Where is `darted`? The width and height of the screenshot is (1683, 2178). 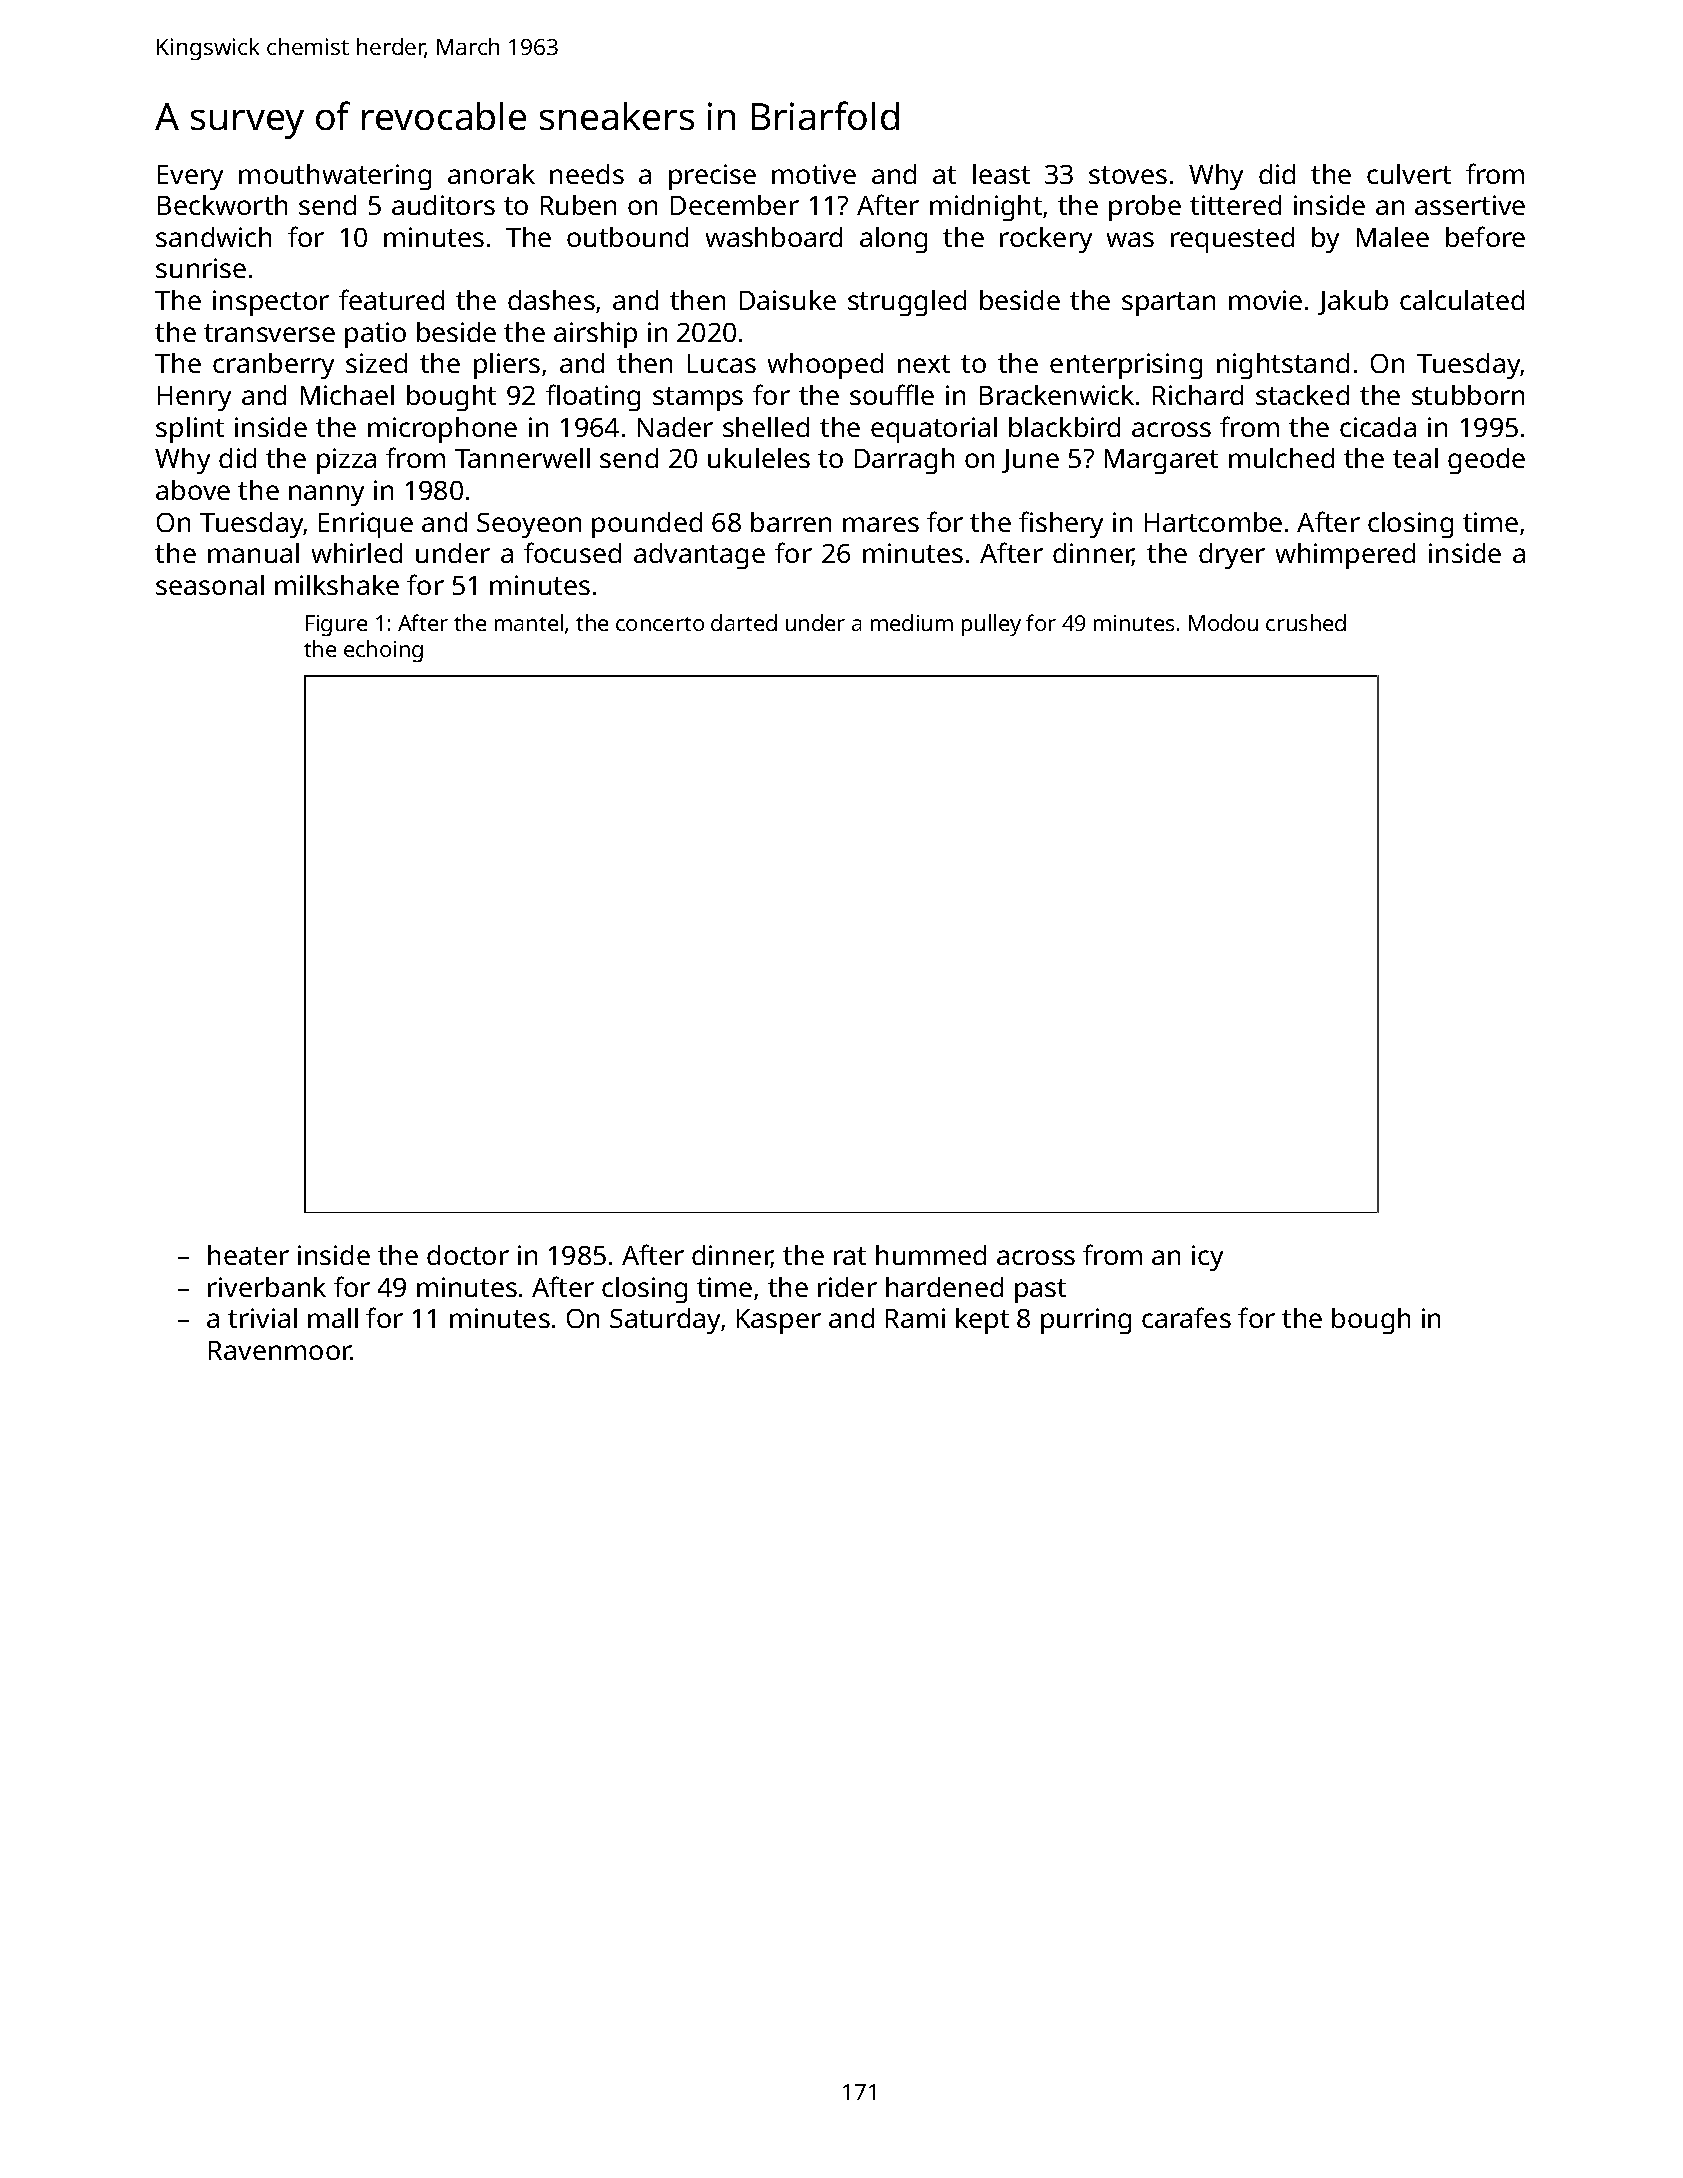 darted is located at coordinates (744, 622).
